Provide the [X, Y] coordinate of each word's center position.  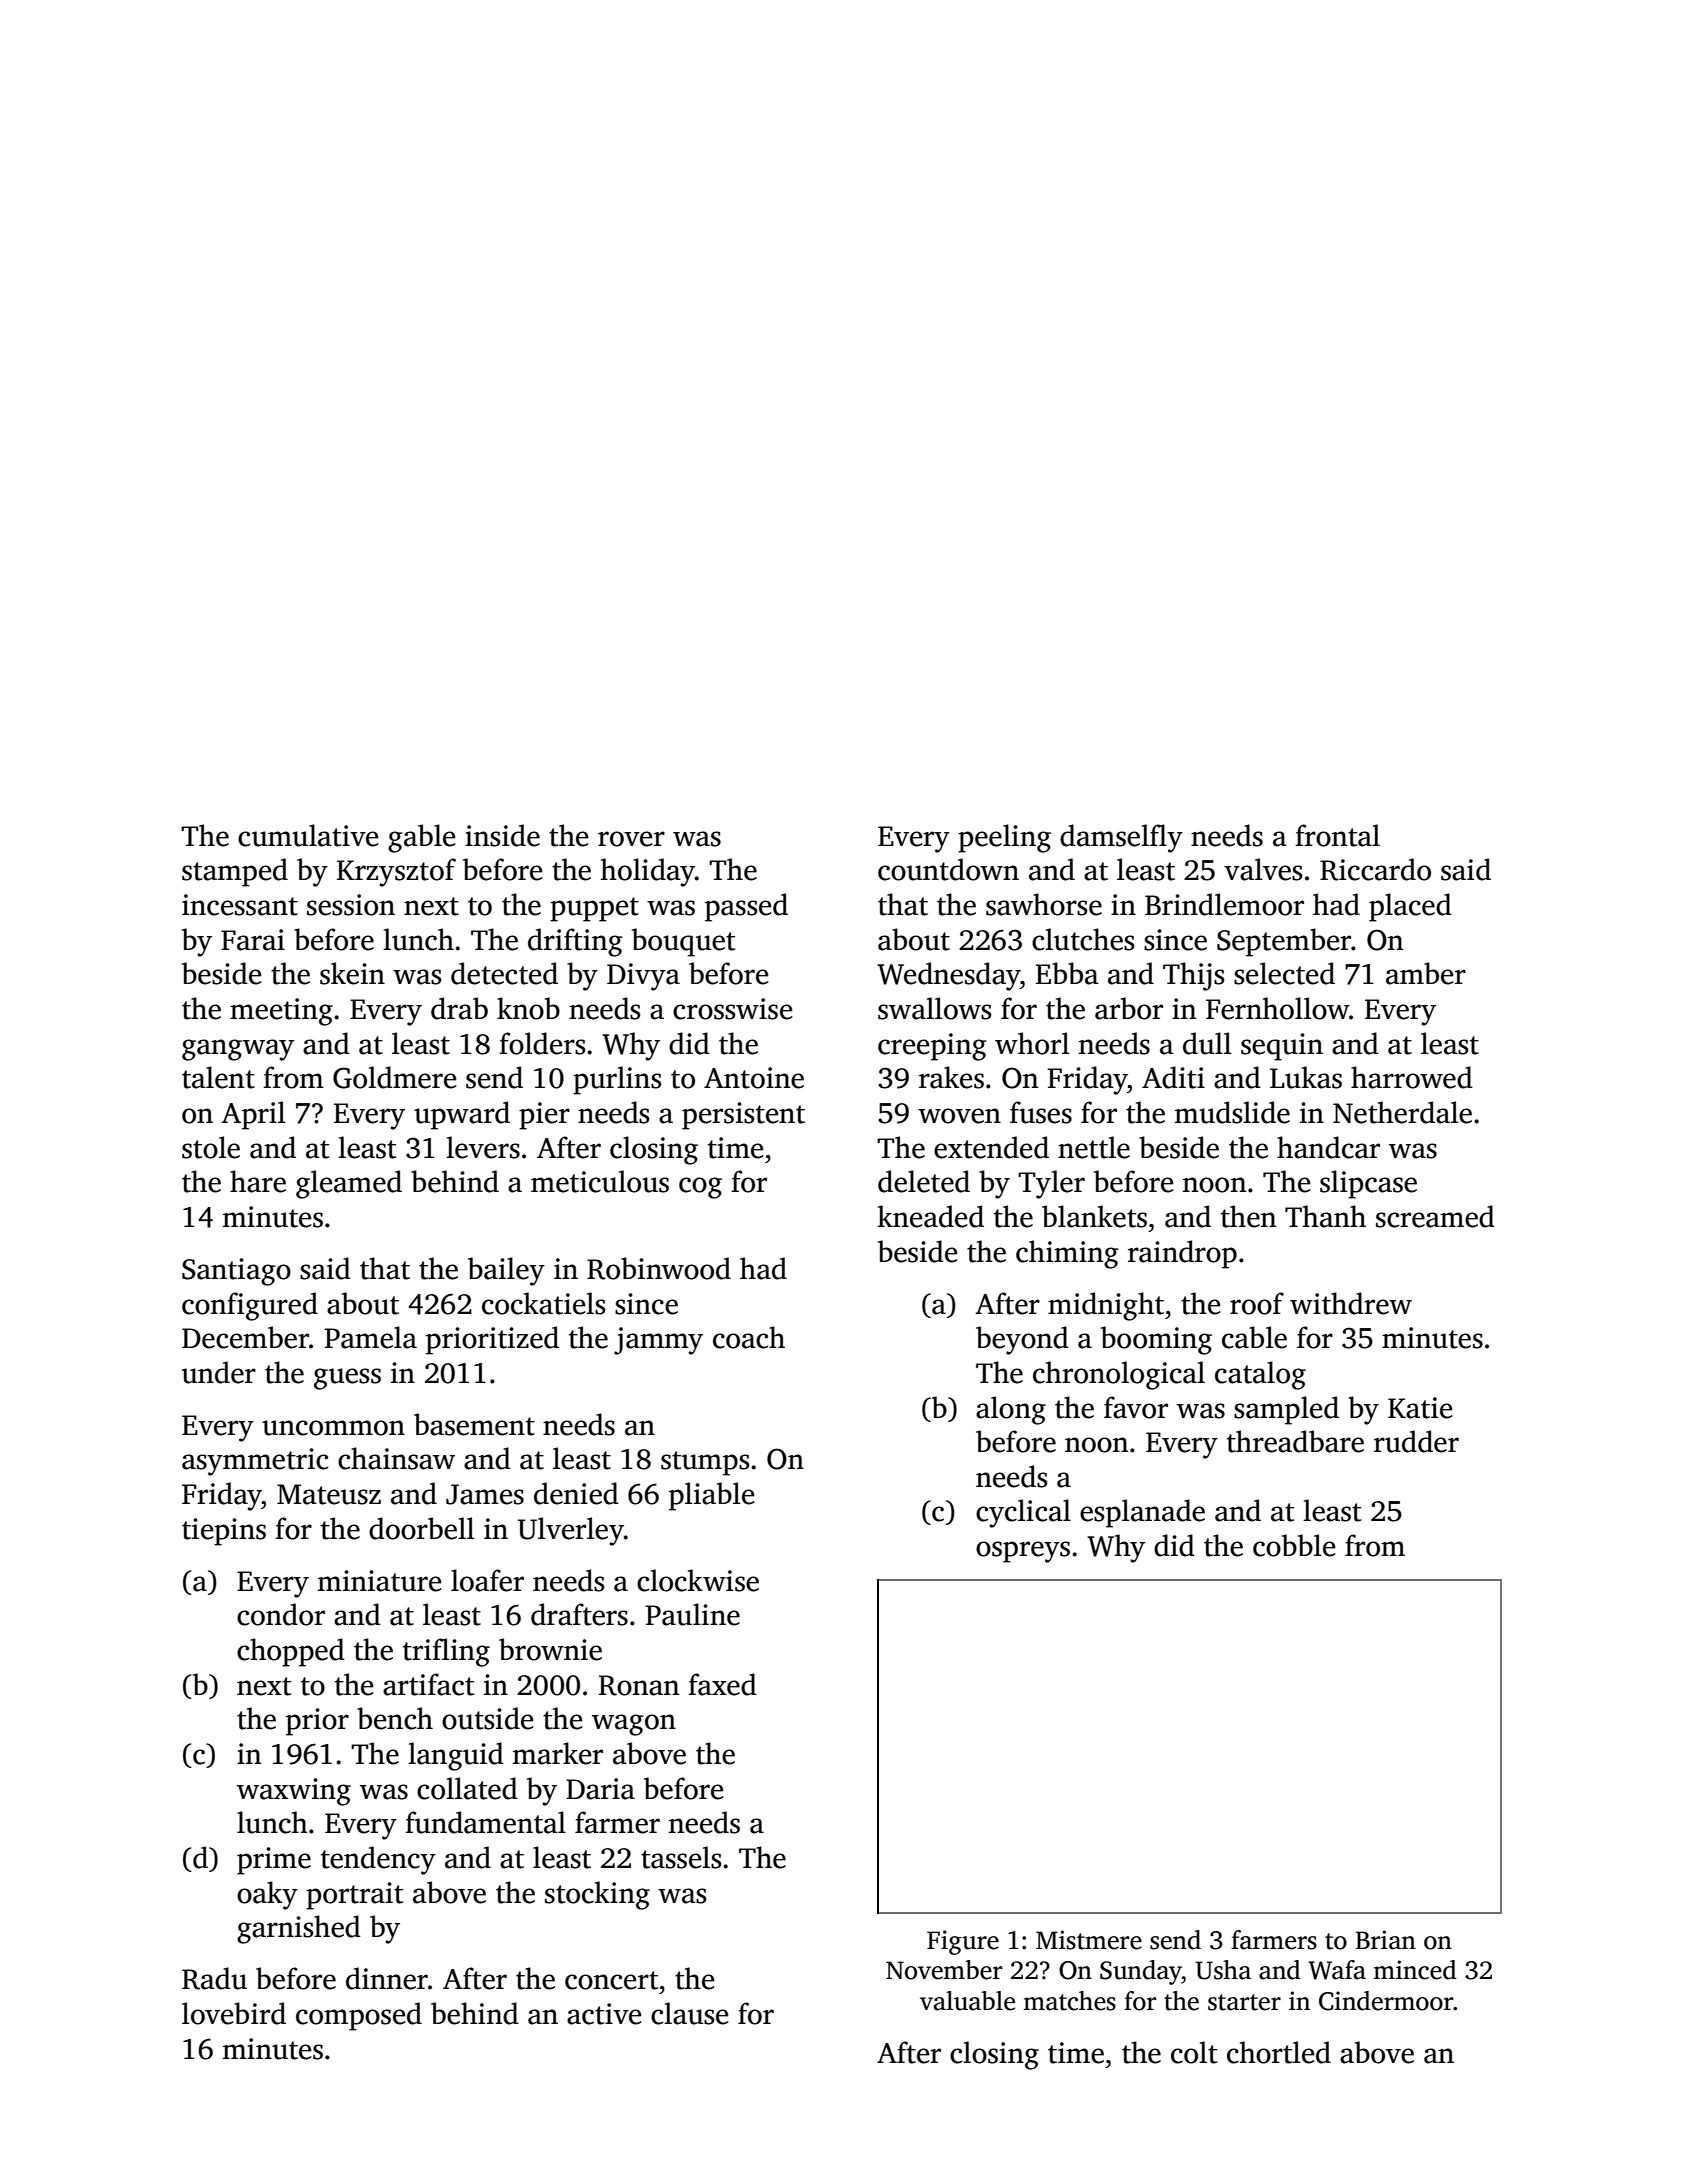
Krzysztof [396, 872]
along [1011, 1410]
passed [746, 907]
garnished [299, 1929]
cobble [1294, 1545]
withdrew [1351, 1303]
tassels [681, 1857]
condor [281, 1614]
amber [1426, 973]
